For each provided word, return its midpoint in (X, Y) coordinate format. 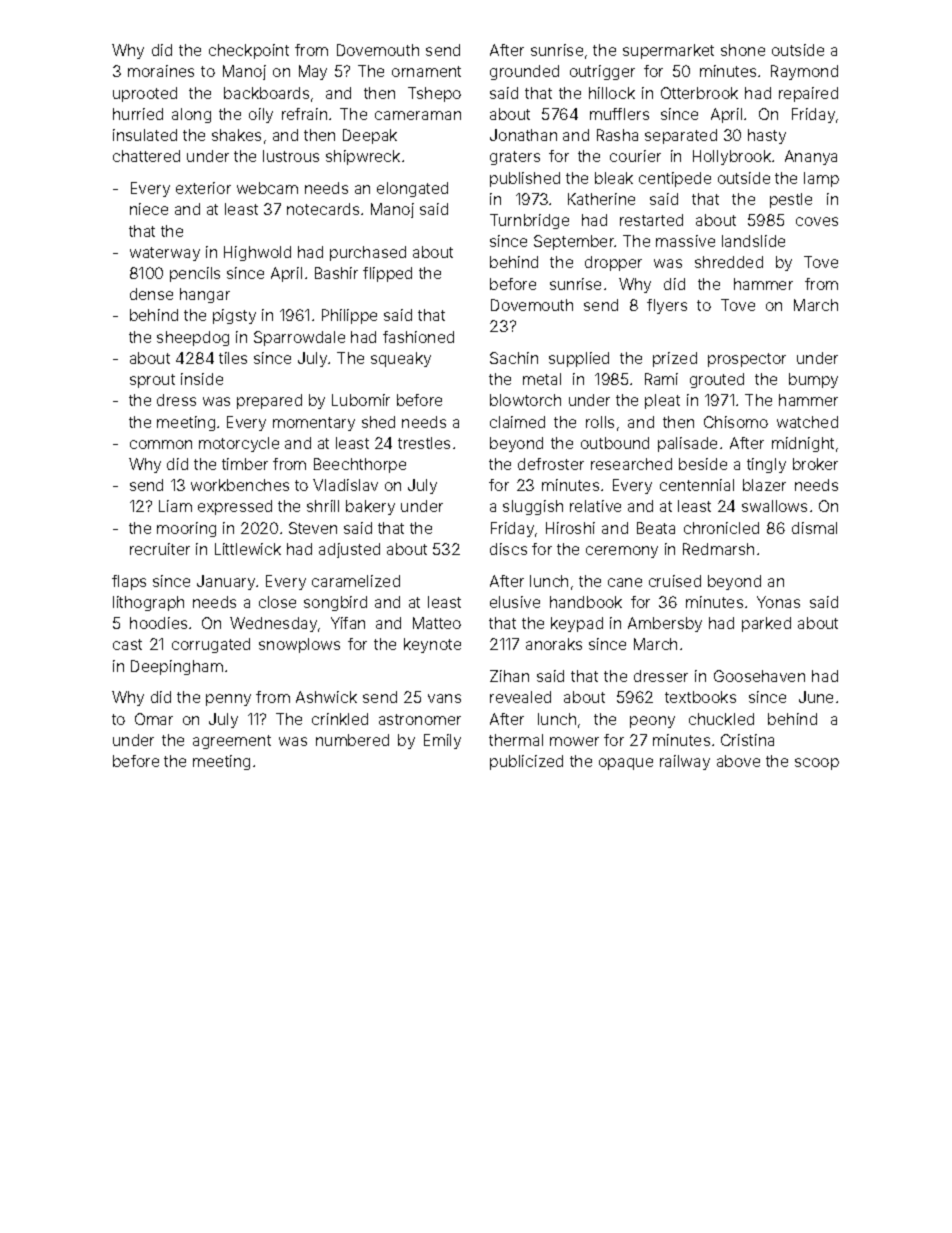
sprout (152, 381)
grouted (717, 380)
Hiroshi (570, 528)
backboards (266, 93)
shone (743, 50)
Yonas (778, 602)
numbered (352, 740)
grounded (524, 72)
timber (245, 464)
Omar (154, 719)
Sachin (514, 358)
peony (652, 722)
